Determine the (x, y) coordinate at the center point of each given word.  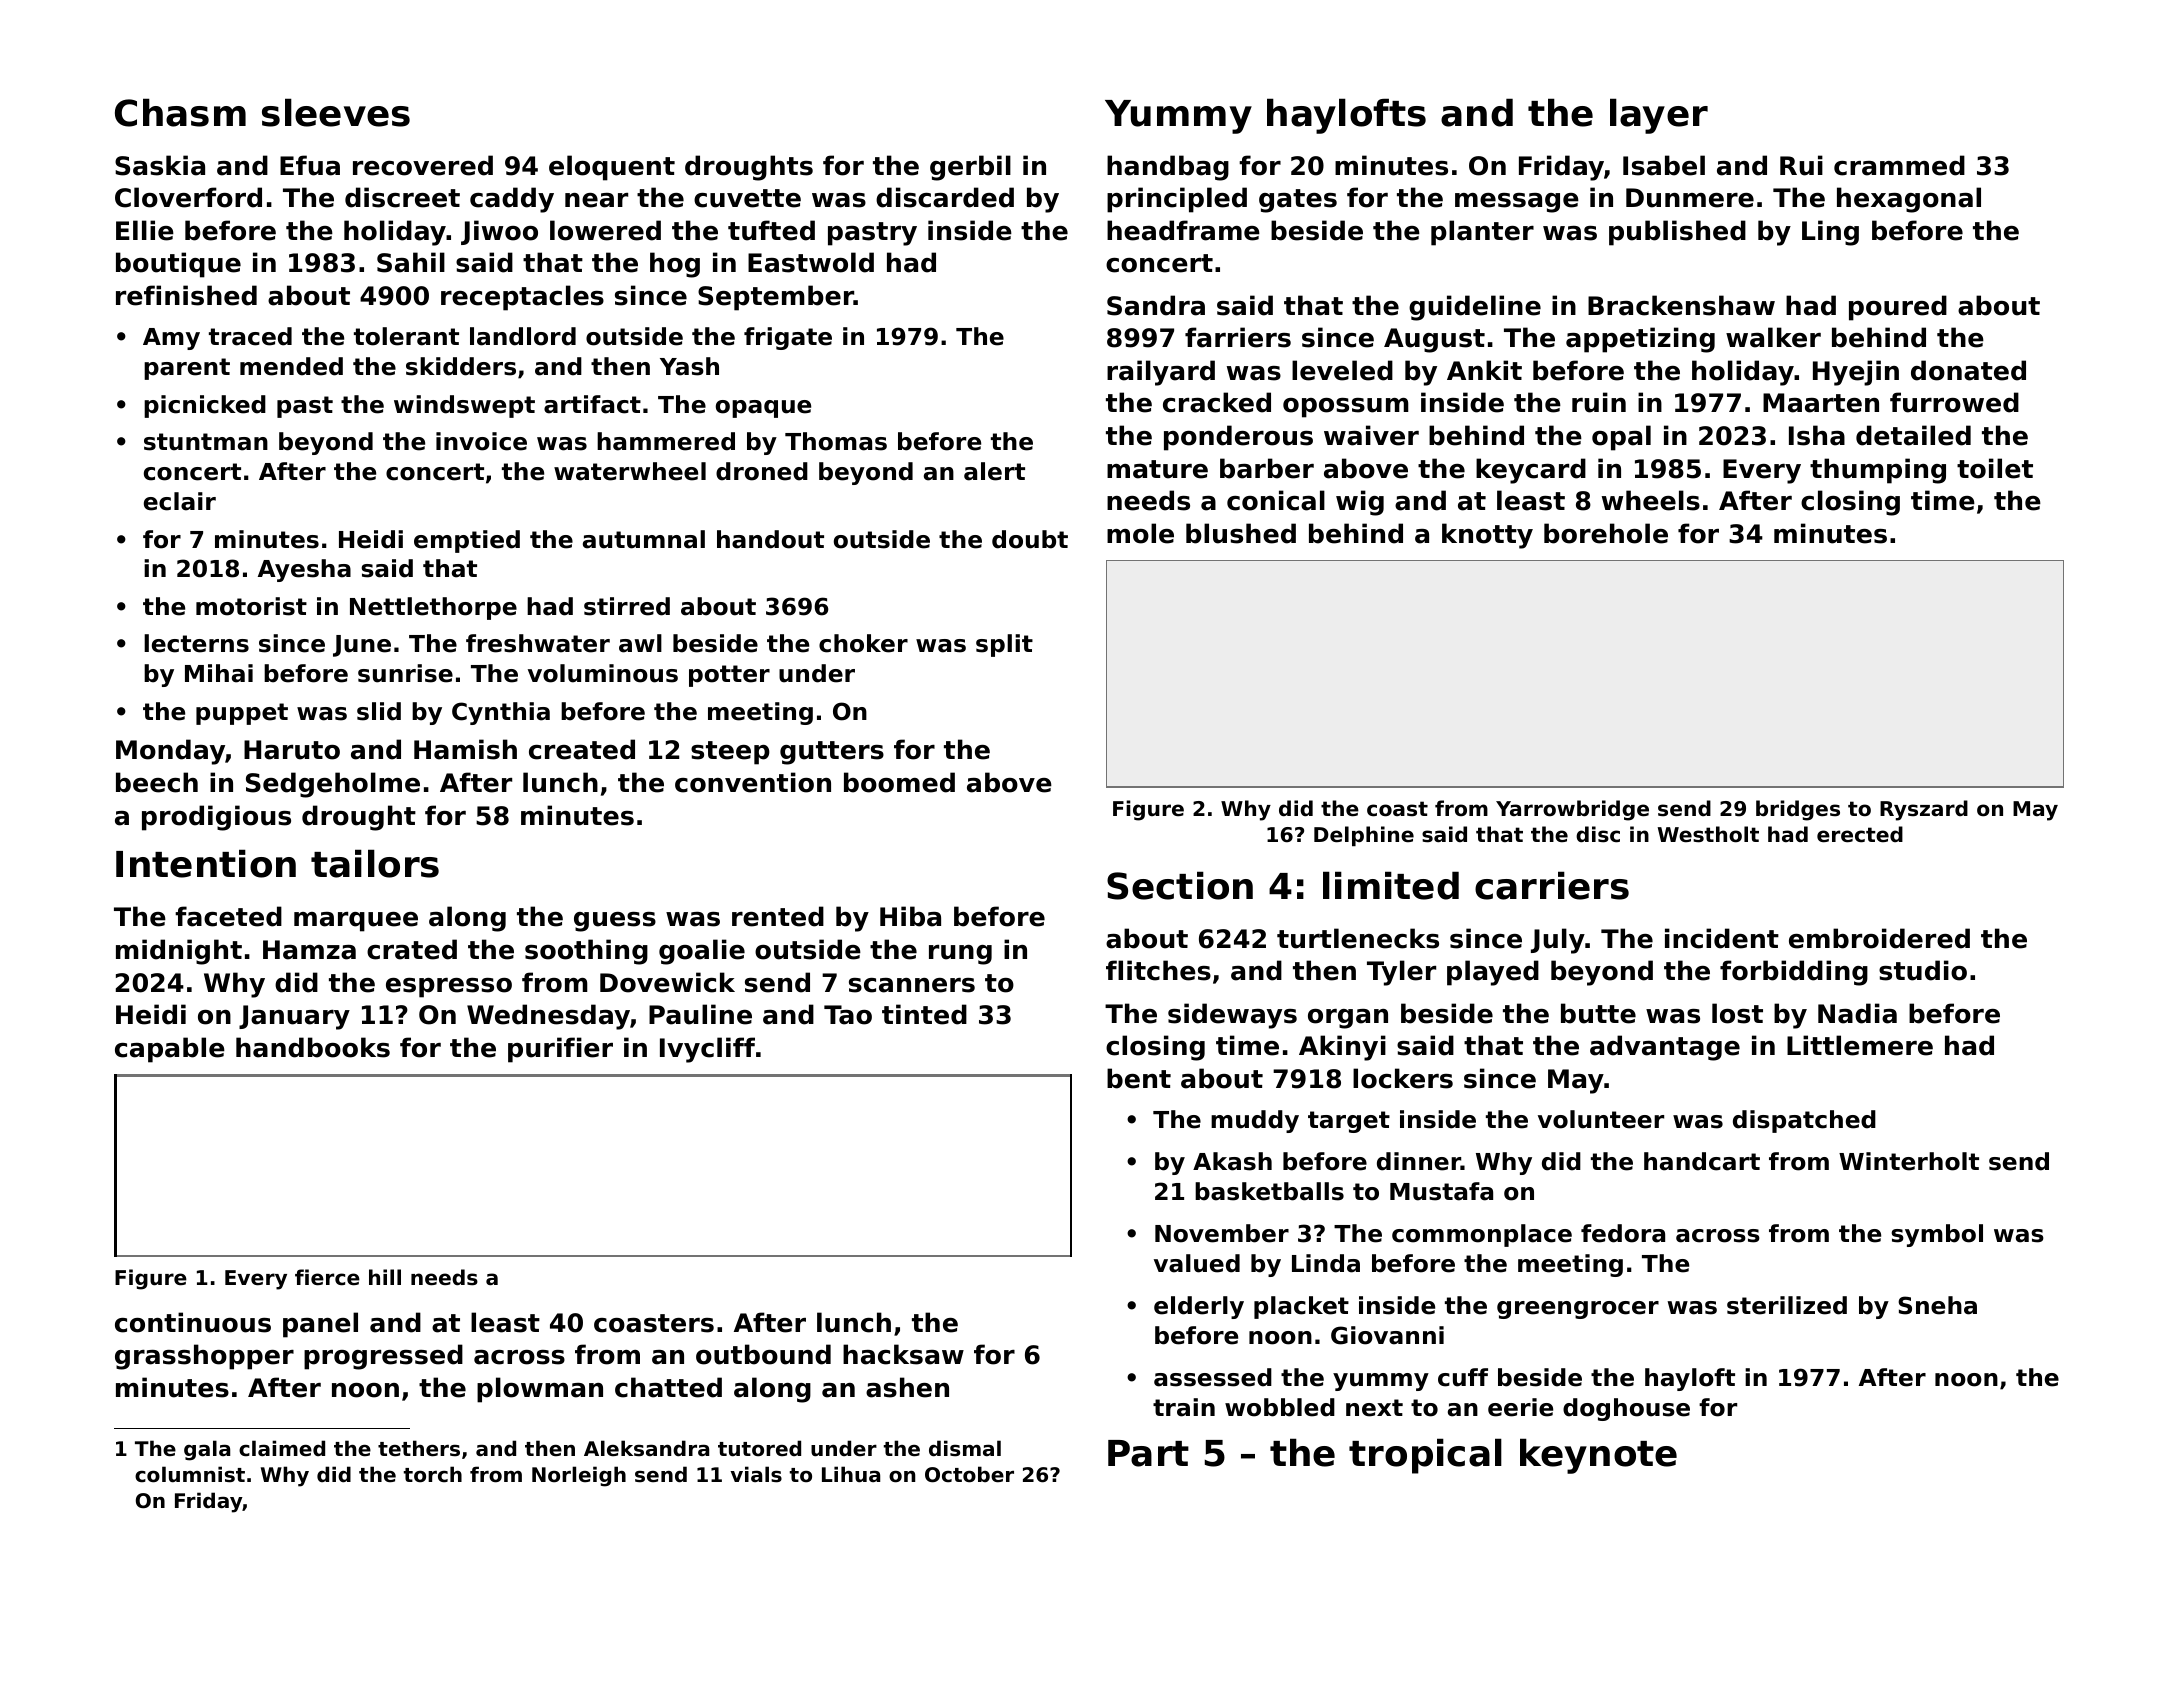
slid (379, 711)
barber (1267, 468)
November (1222, 1233)
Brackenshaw (1681, 305)
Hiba (910, 916)
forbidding (1794, 973)
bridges (1798, 810)
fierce (327, 1277)
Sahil (411, 262)
